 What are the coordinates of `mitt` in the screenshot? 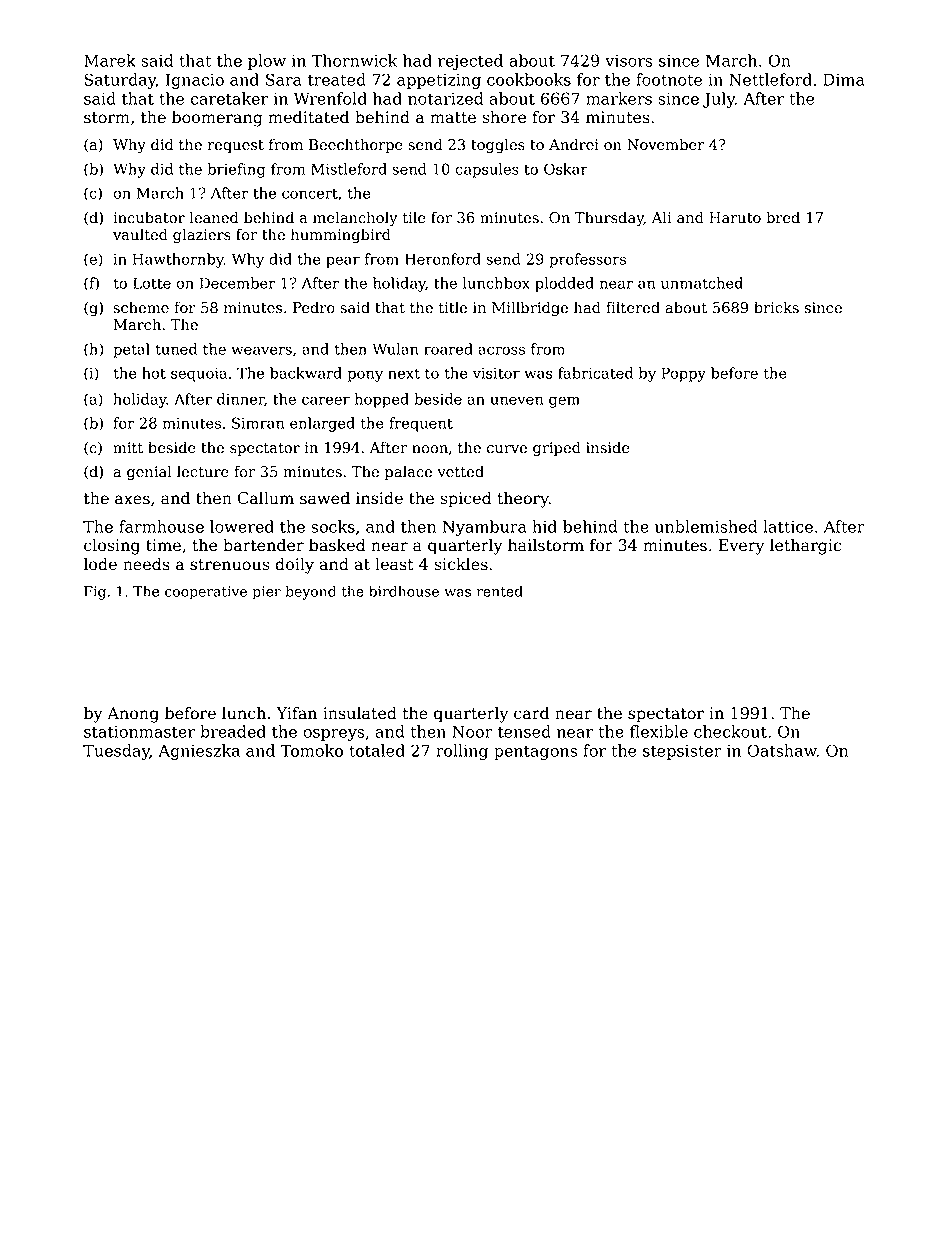 It's located at (128, 448).
